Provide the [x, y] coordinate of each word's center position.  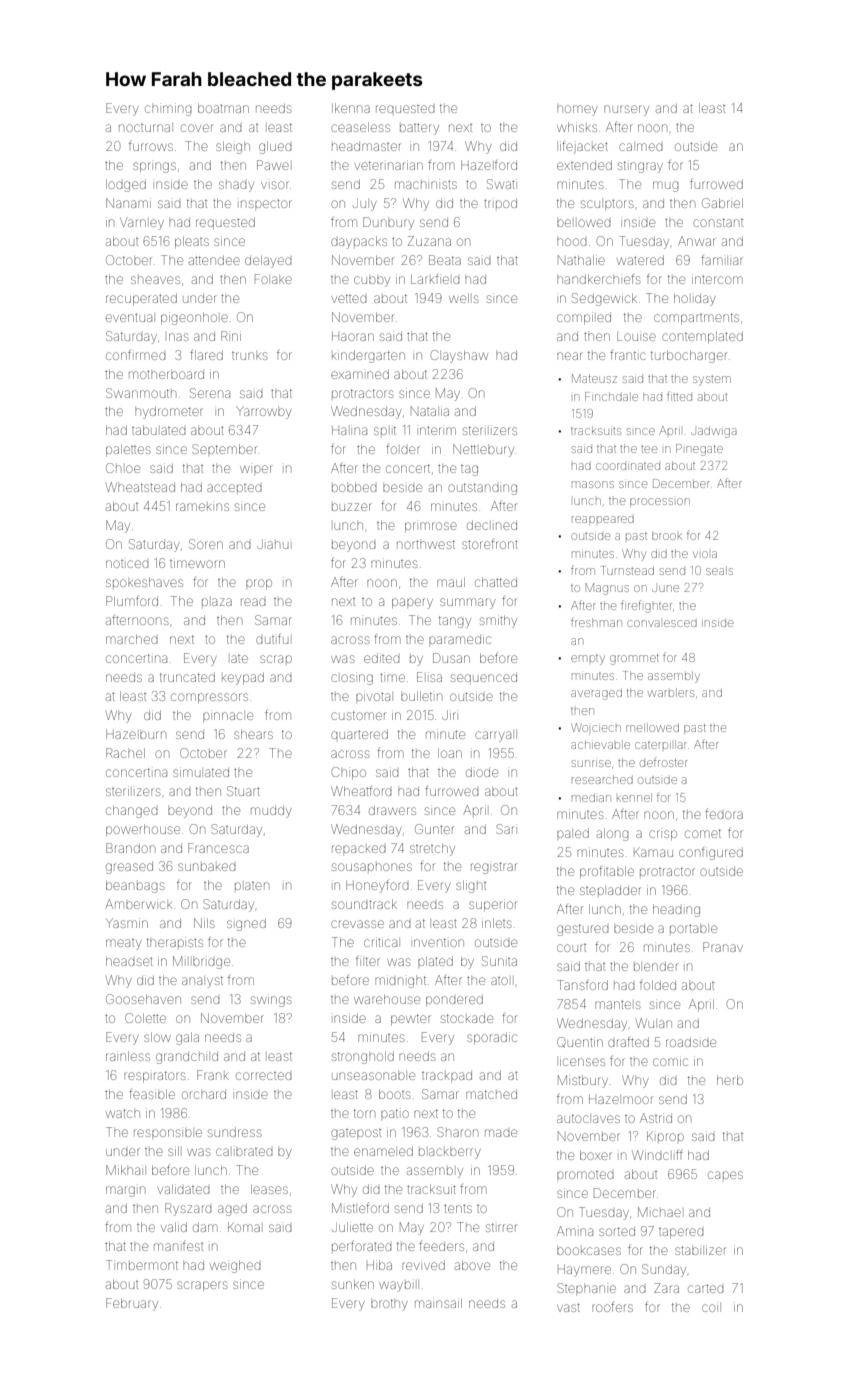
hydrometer [169, 413]
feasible [152, 1094]
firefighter [646, 606]
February [132, 1304]
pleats [192, 242]
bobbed [354, 487]
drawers [392, 810]
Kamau [653, 852]
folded [658, 985]
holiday [695, 299]
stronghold [363, 1057]
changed [132, 811]
